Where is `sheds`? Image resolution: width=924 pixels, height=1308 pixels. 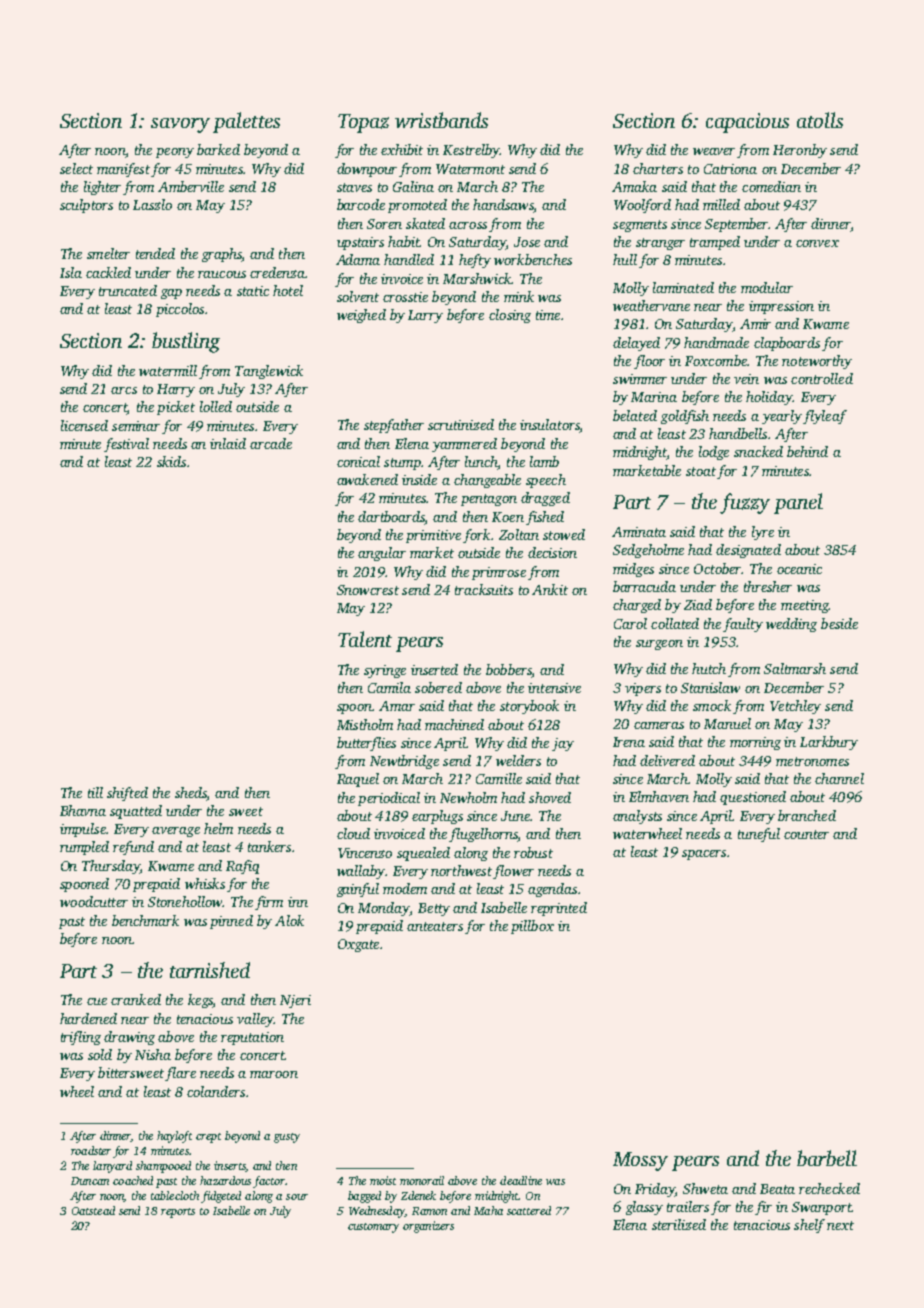
sheds is located at coordinates (191, 792).
